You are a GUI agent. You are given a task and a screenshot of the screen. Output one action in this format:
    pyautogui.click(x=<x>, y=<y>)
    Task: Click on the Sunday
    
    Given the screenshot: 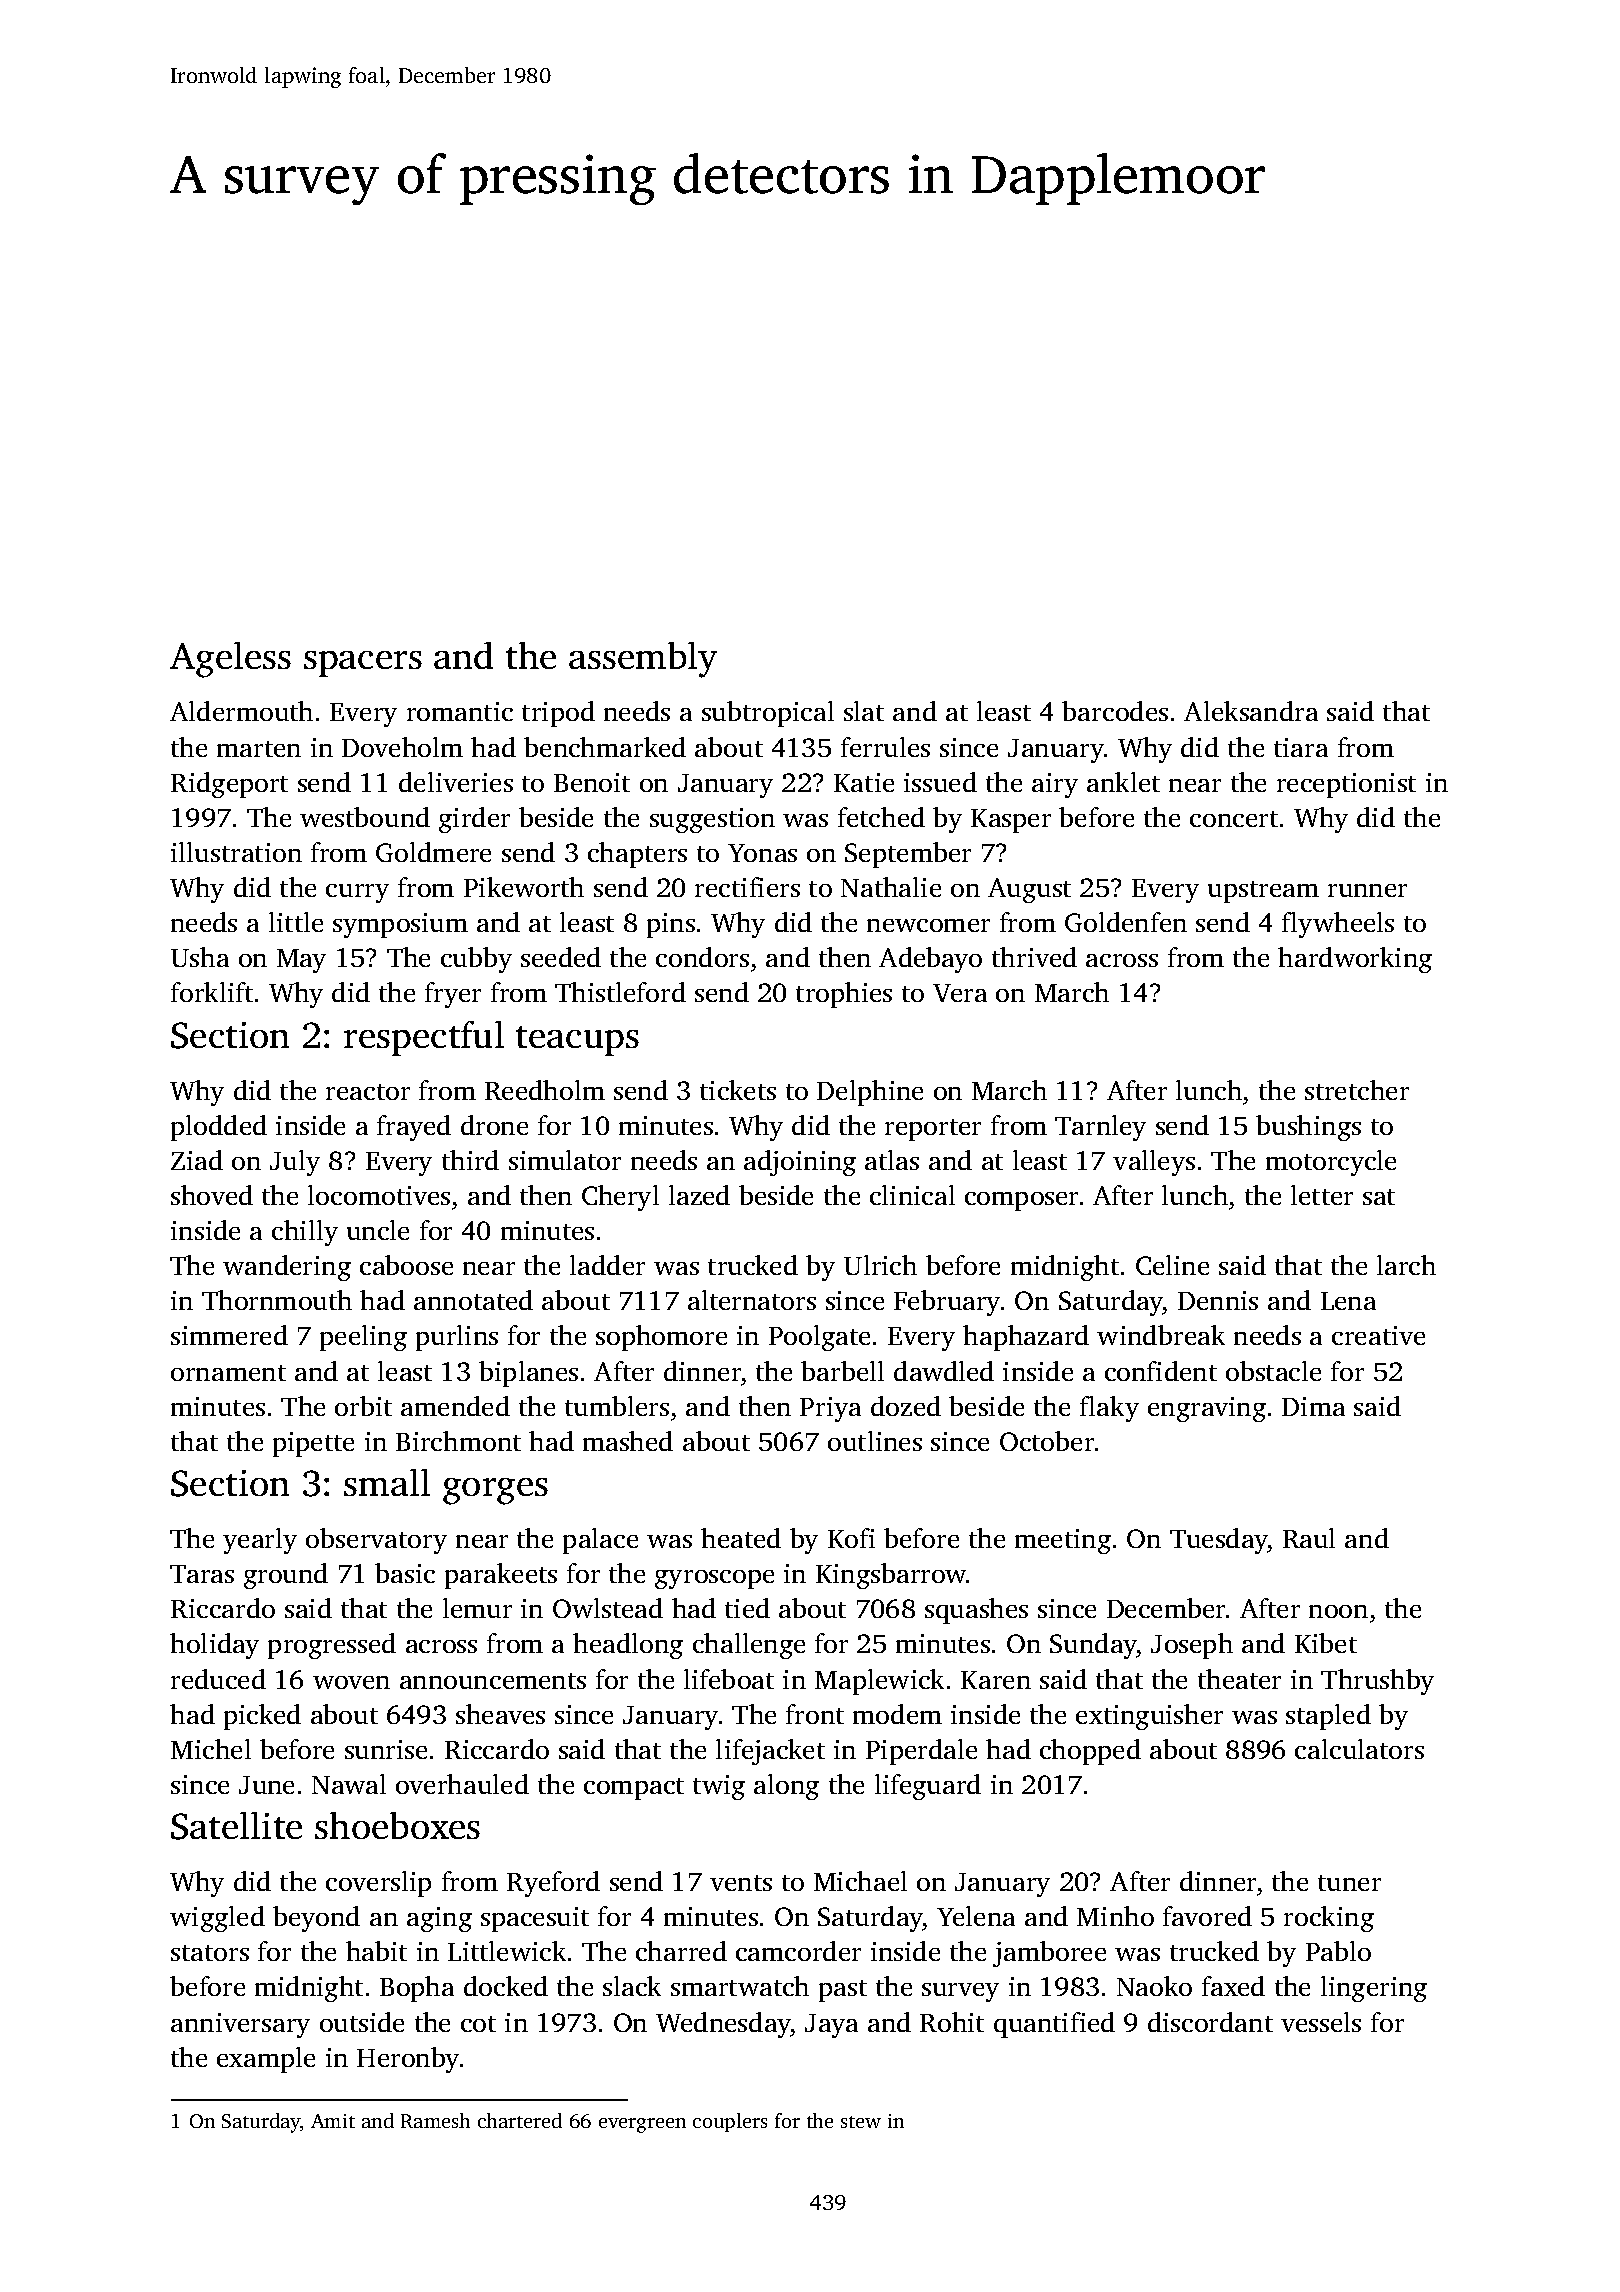 What is the action you would take?
    pyautogui.click(x=1093, y=1646)
